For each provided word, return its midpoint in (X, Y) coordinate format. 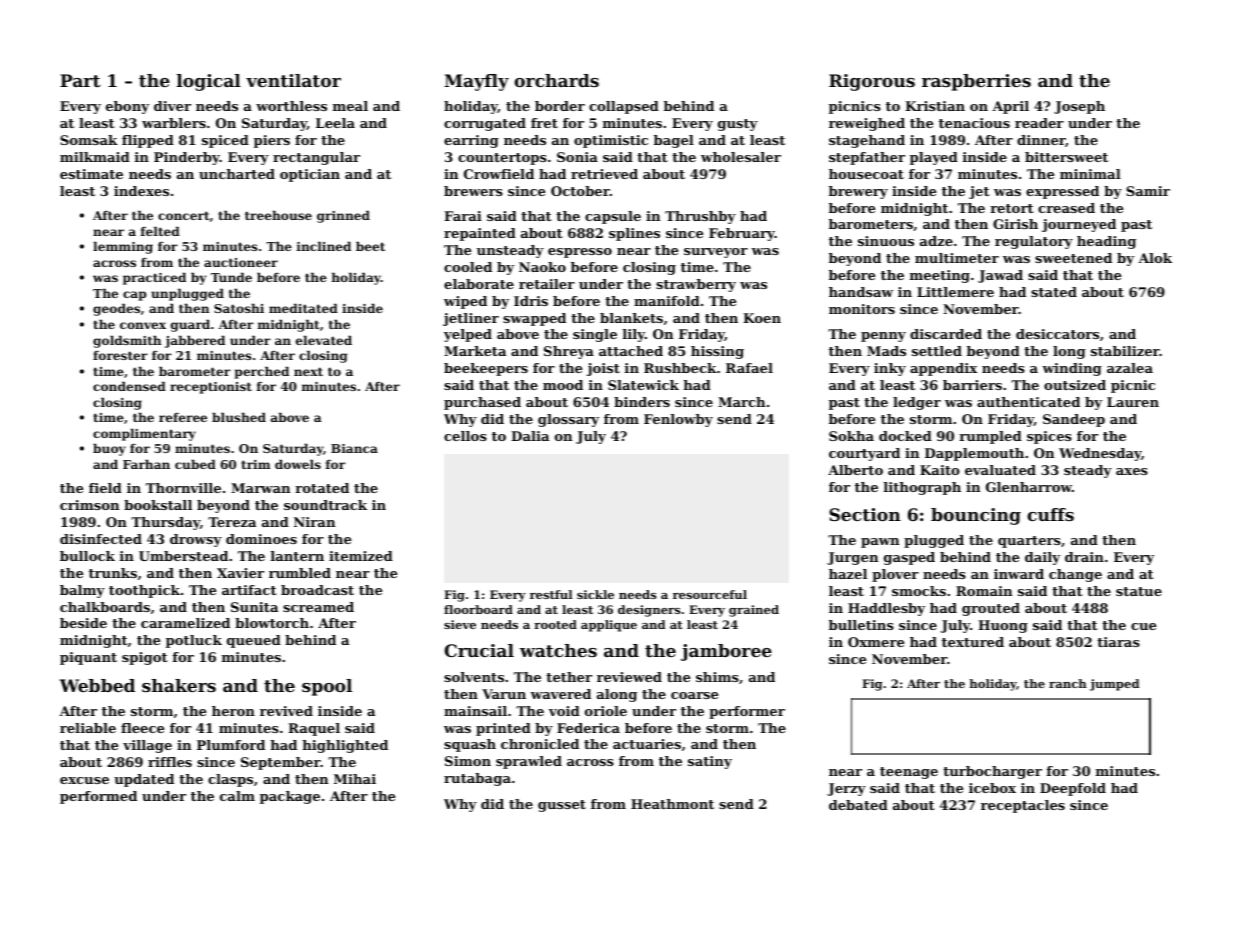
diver (172, 106)
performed (98, 797)
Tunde (231, 277)
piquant (88, 658)
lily (634, 335)
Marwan (260, 488)
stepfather (867, 158)
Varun (504, 694)
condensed (129, 386)
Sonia (577, 157)
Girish (1015, 224)
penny (883, 337)
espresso (580, 253)
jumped (1115, 685)
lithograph (922, 488)
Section (865, 514)
